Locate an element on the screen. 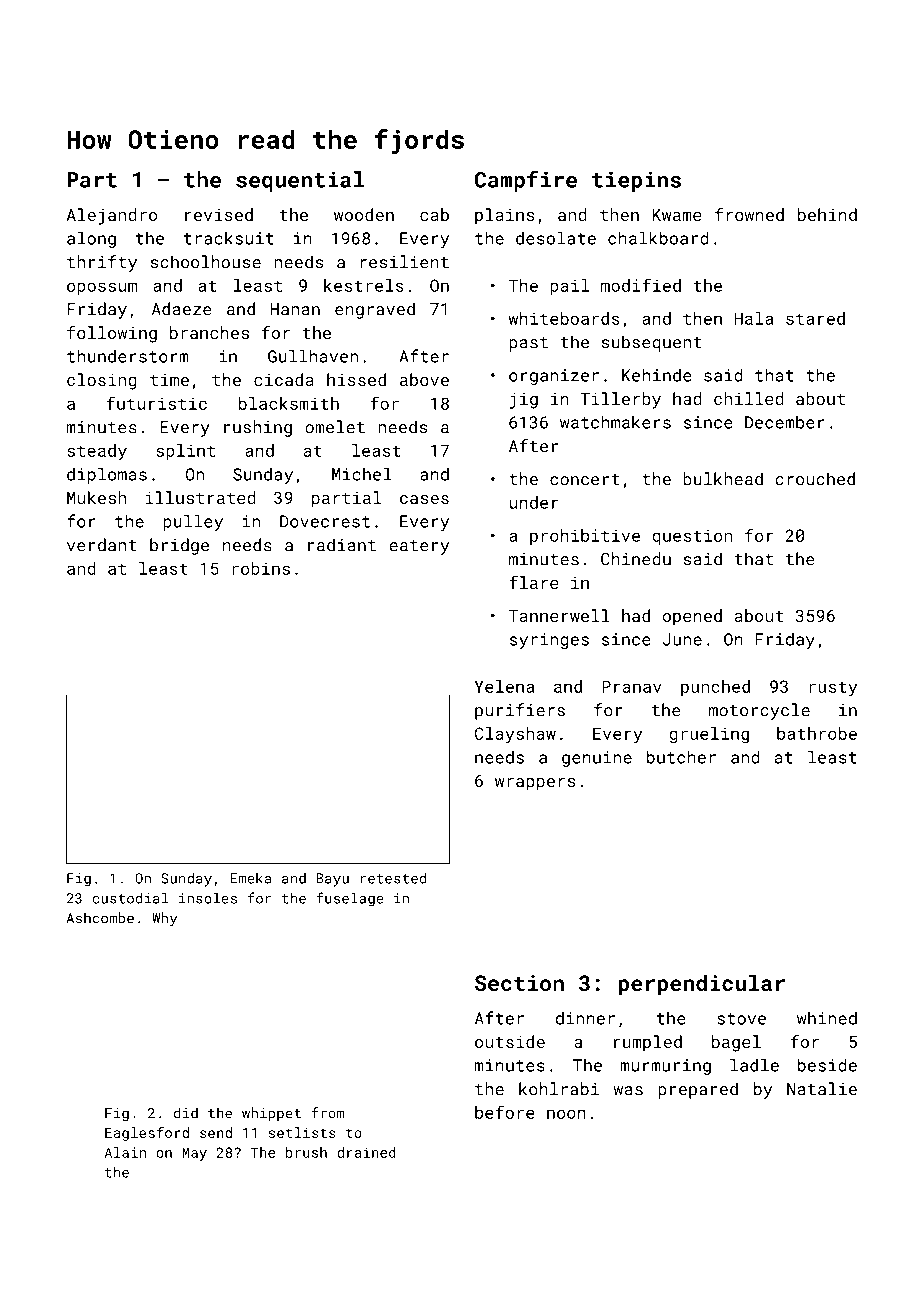 This screenshot has width=924, height=1308. drained is located at coordinates (366, 1152).
